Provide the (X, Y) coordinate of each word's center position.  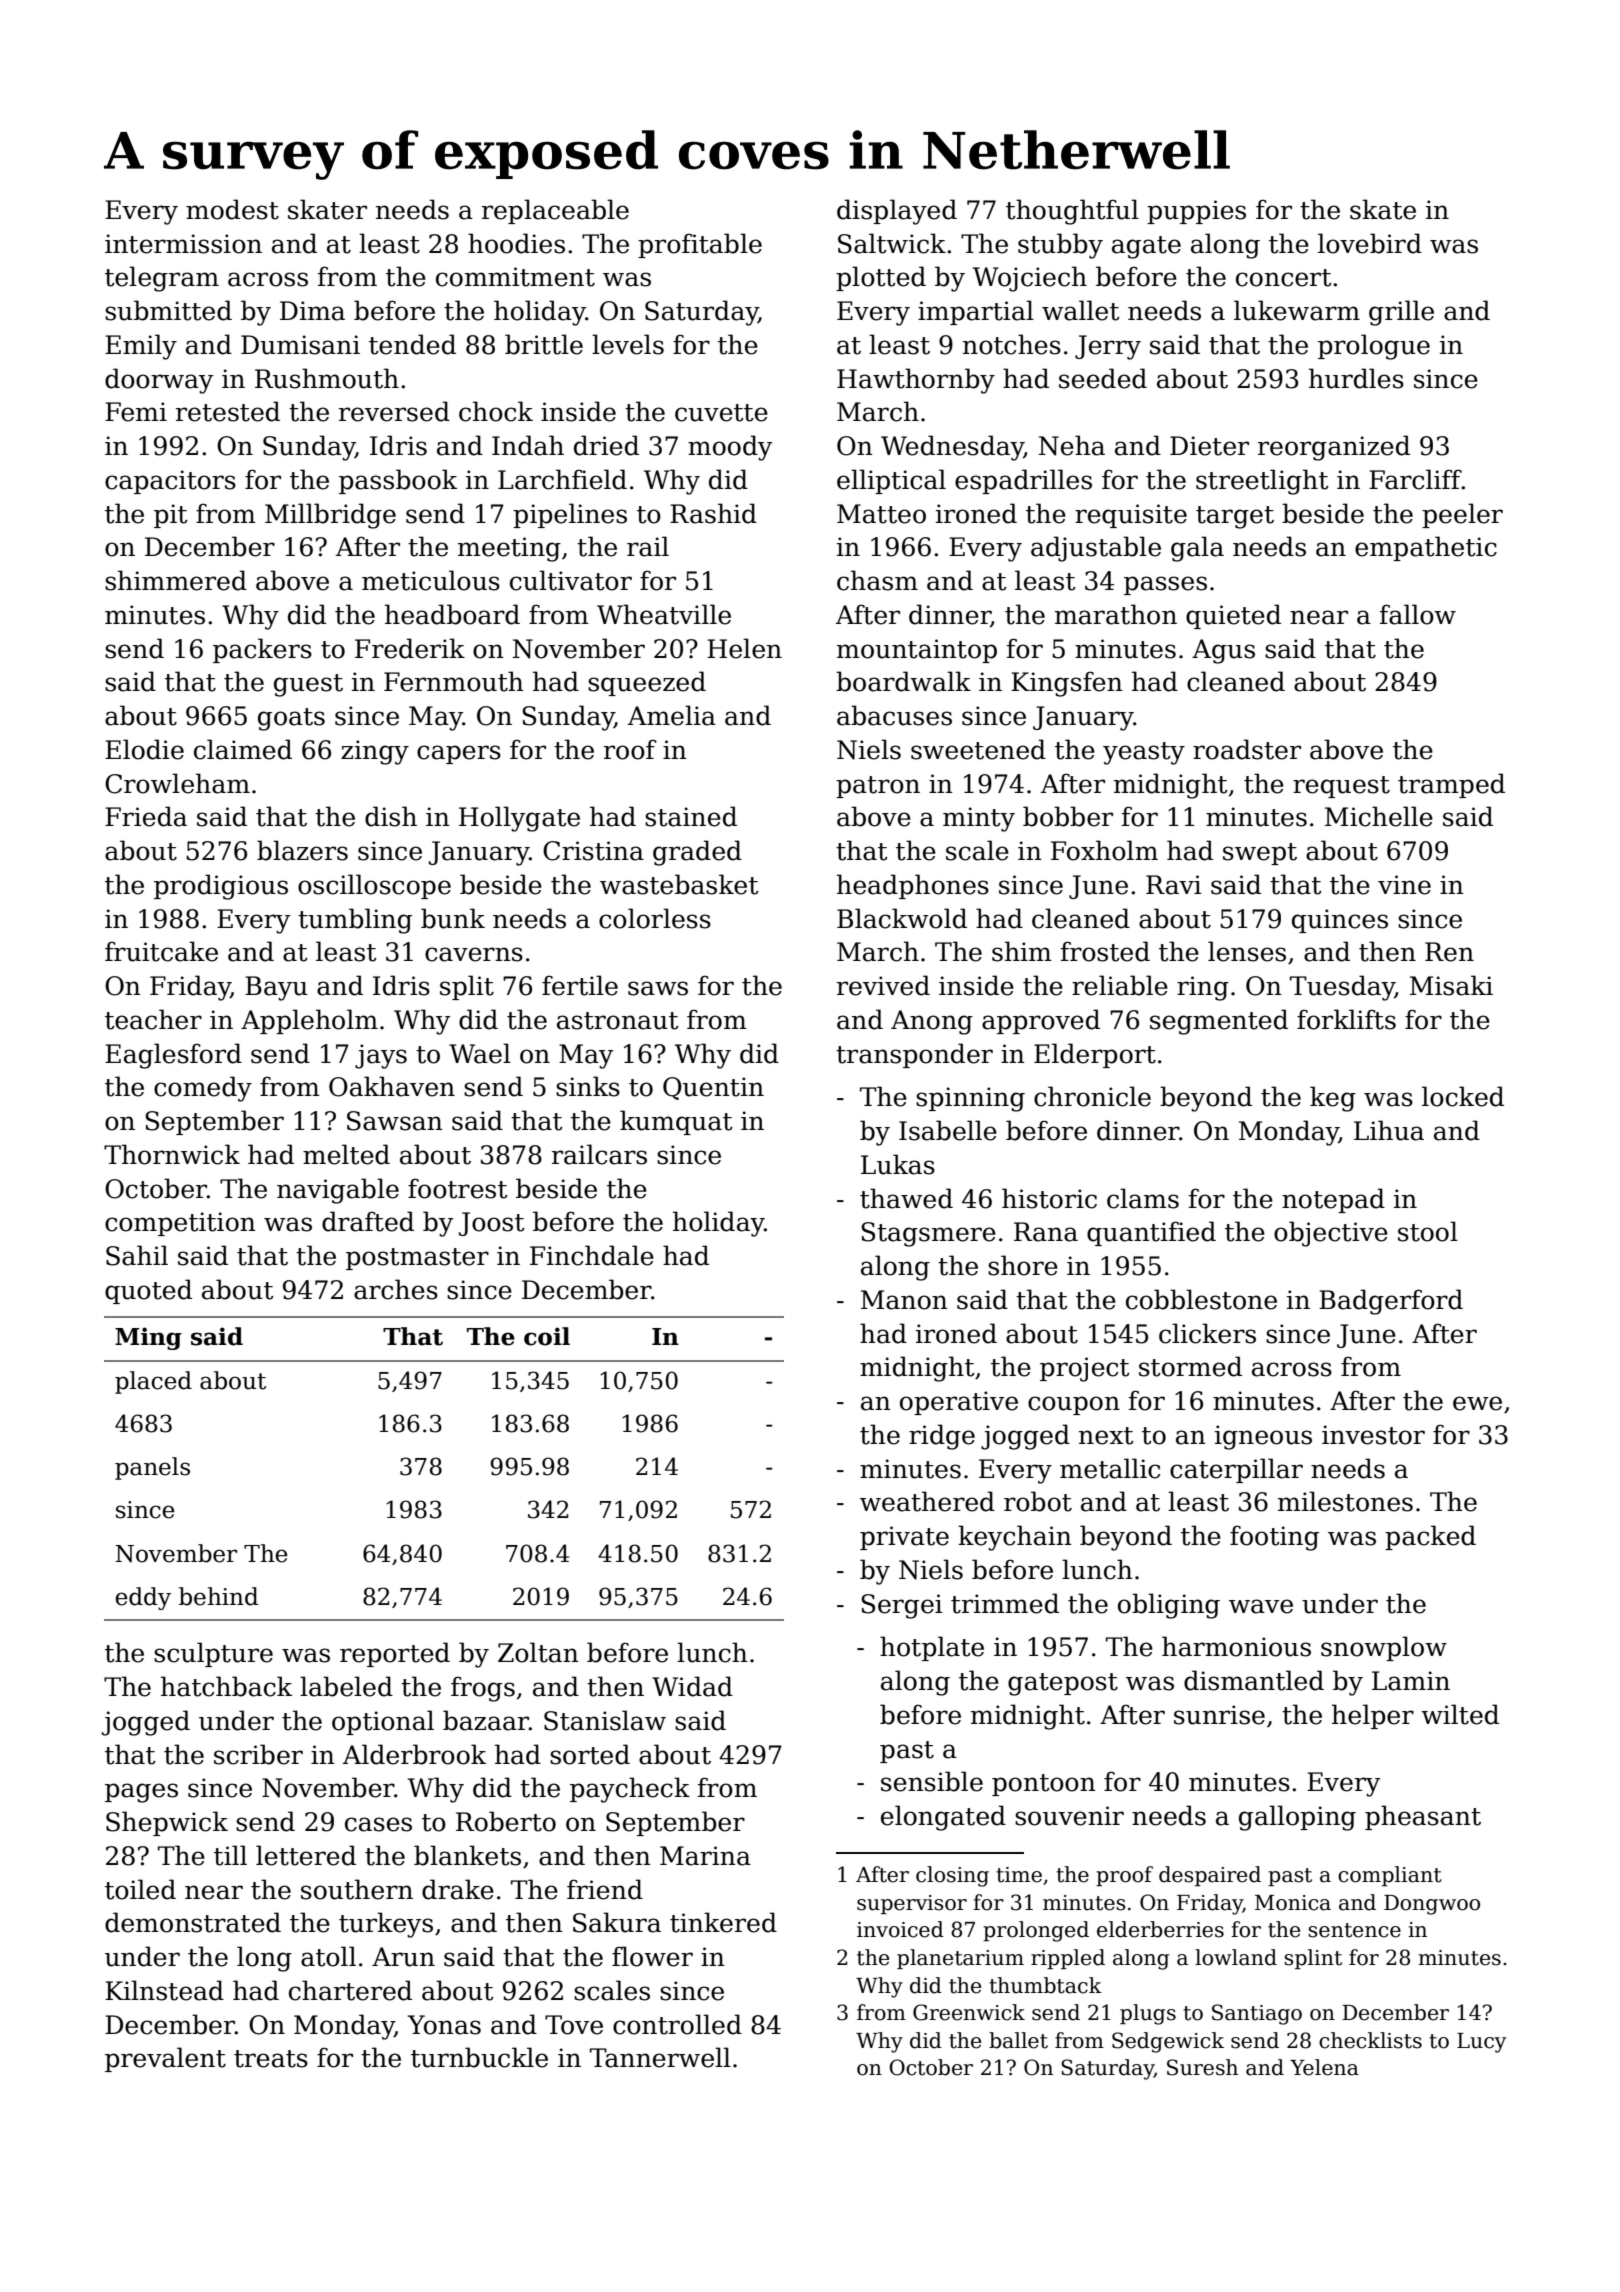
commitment (515, 277)
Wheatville (664, 614)
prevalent (165, 2059)
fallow (1418, 614)
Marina (705, 1856)
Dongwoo (1432, 1905)
